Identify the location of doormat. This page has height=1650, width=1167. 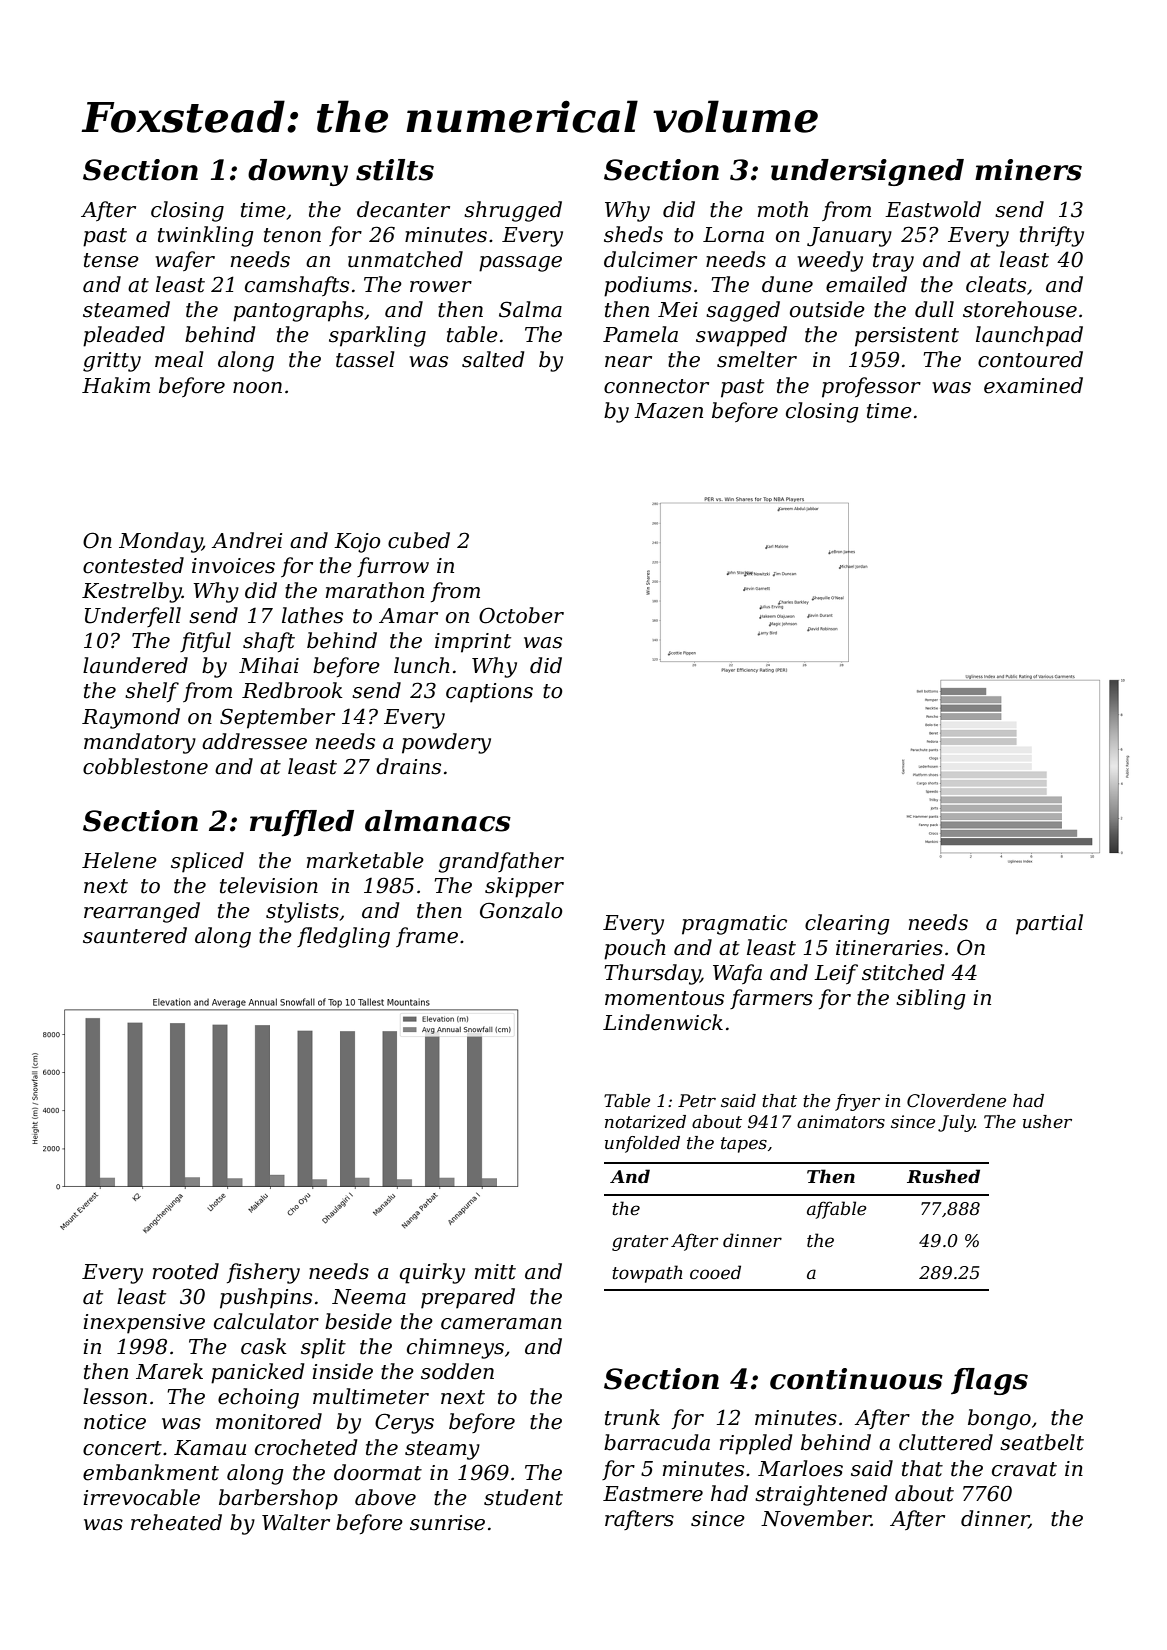
(378, 1472).
